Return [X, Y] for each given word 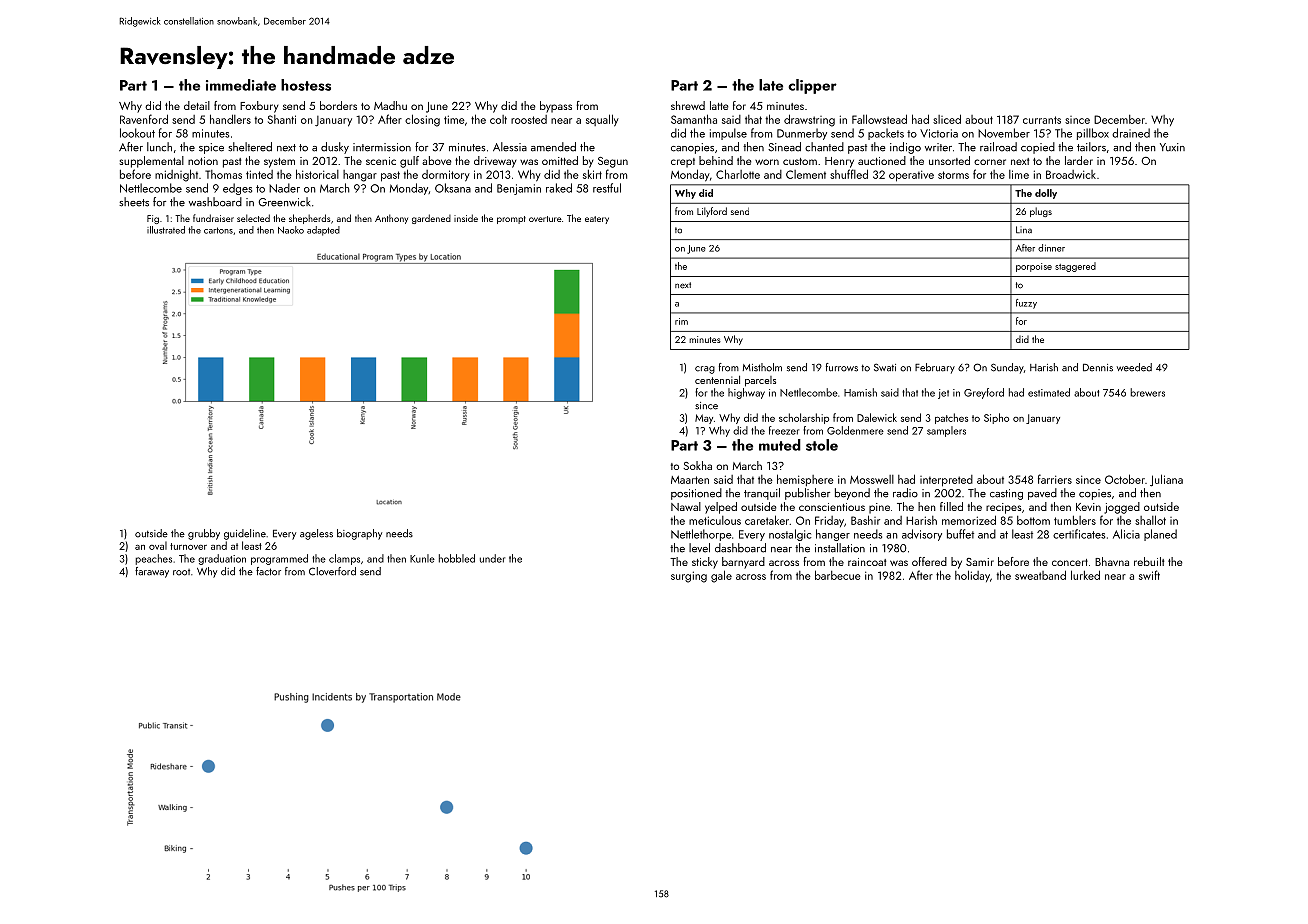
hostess [306, 85]
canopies [692, 148]
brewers [1147, 392]
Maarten [690, 480]
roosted [529, 119]
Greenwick [284, 202]
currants [1042, 120]
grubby [204, 534]
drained [1131, 133]
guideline [245, 534]
